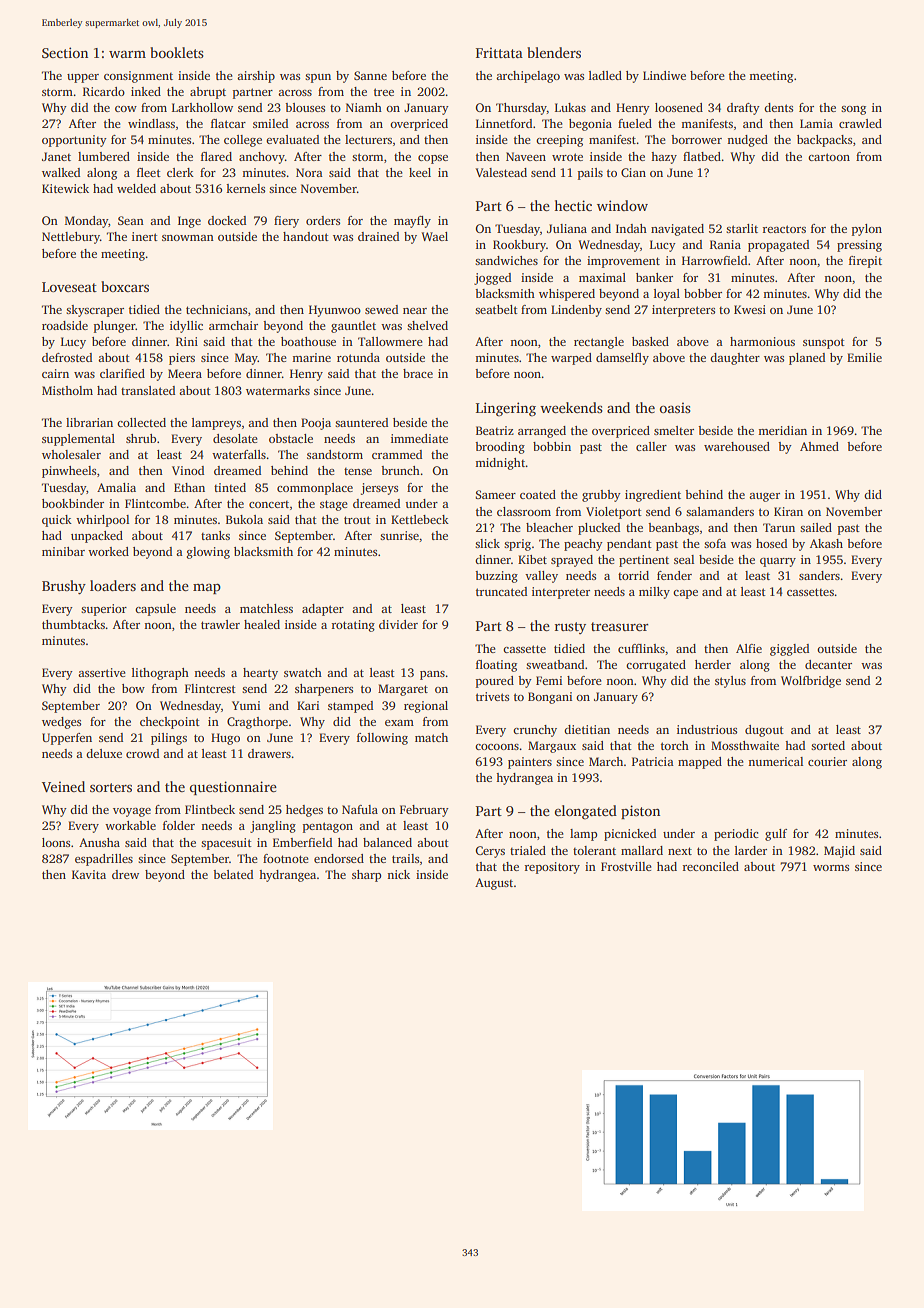 This screenshot has width=924, height=1308. I want to click on tanks, so click(215, 535).
